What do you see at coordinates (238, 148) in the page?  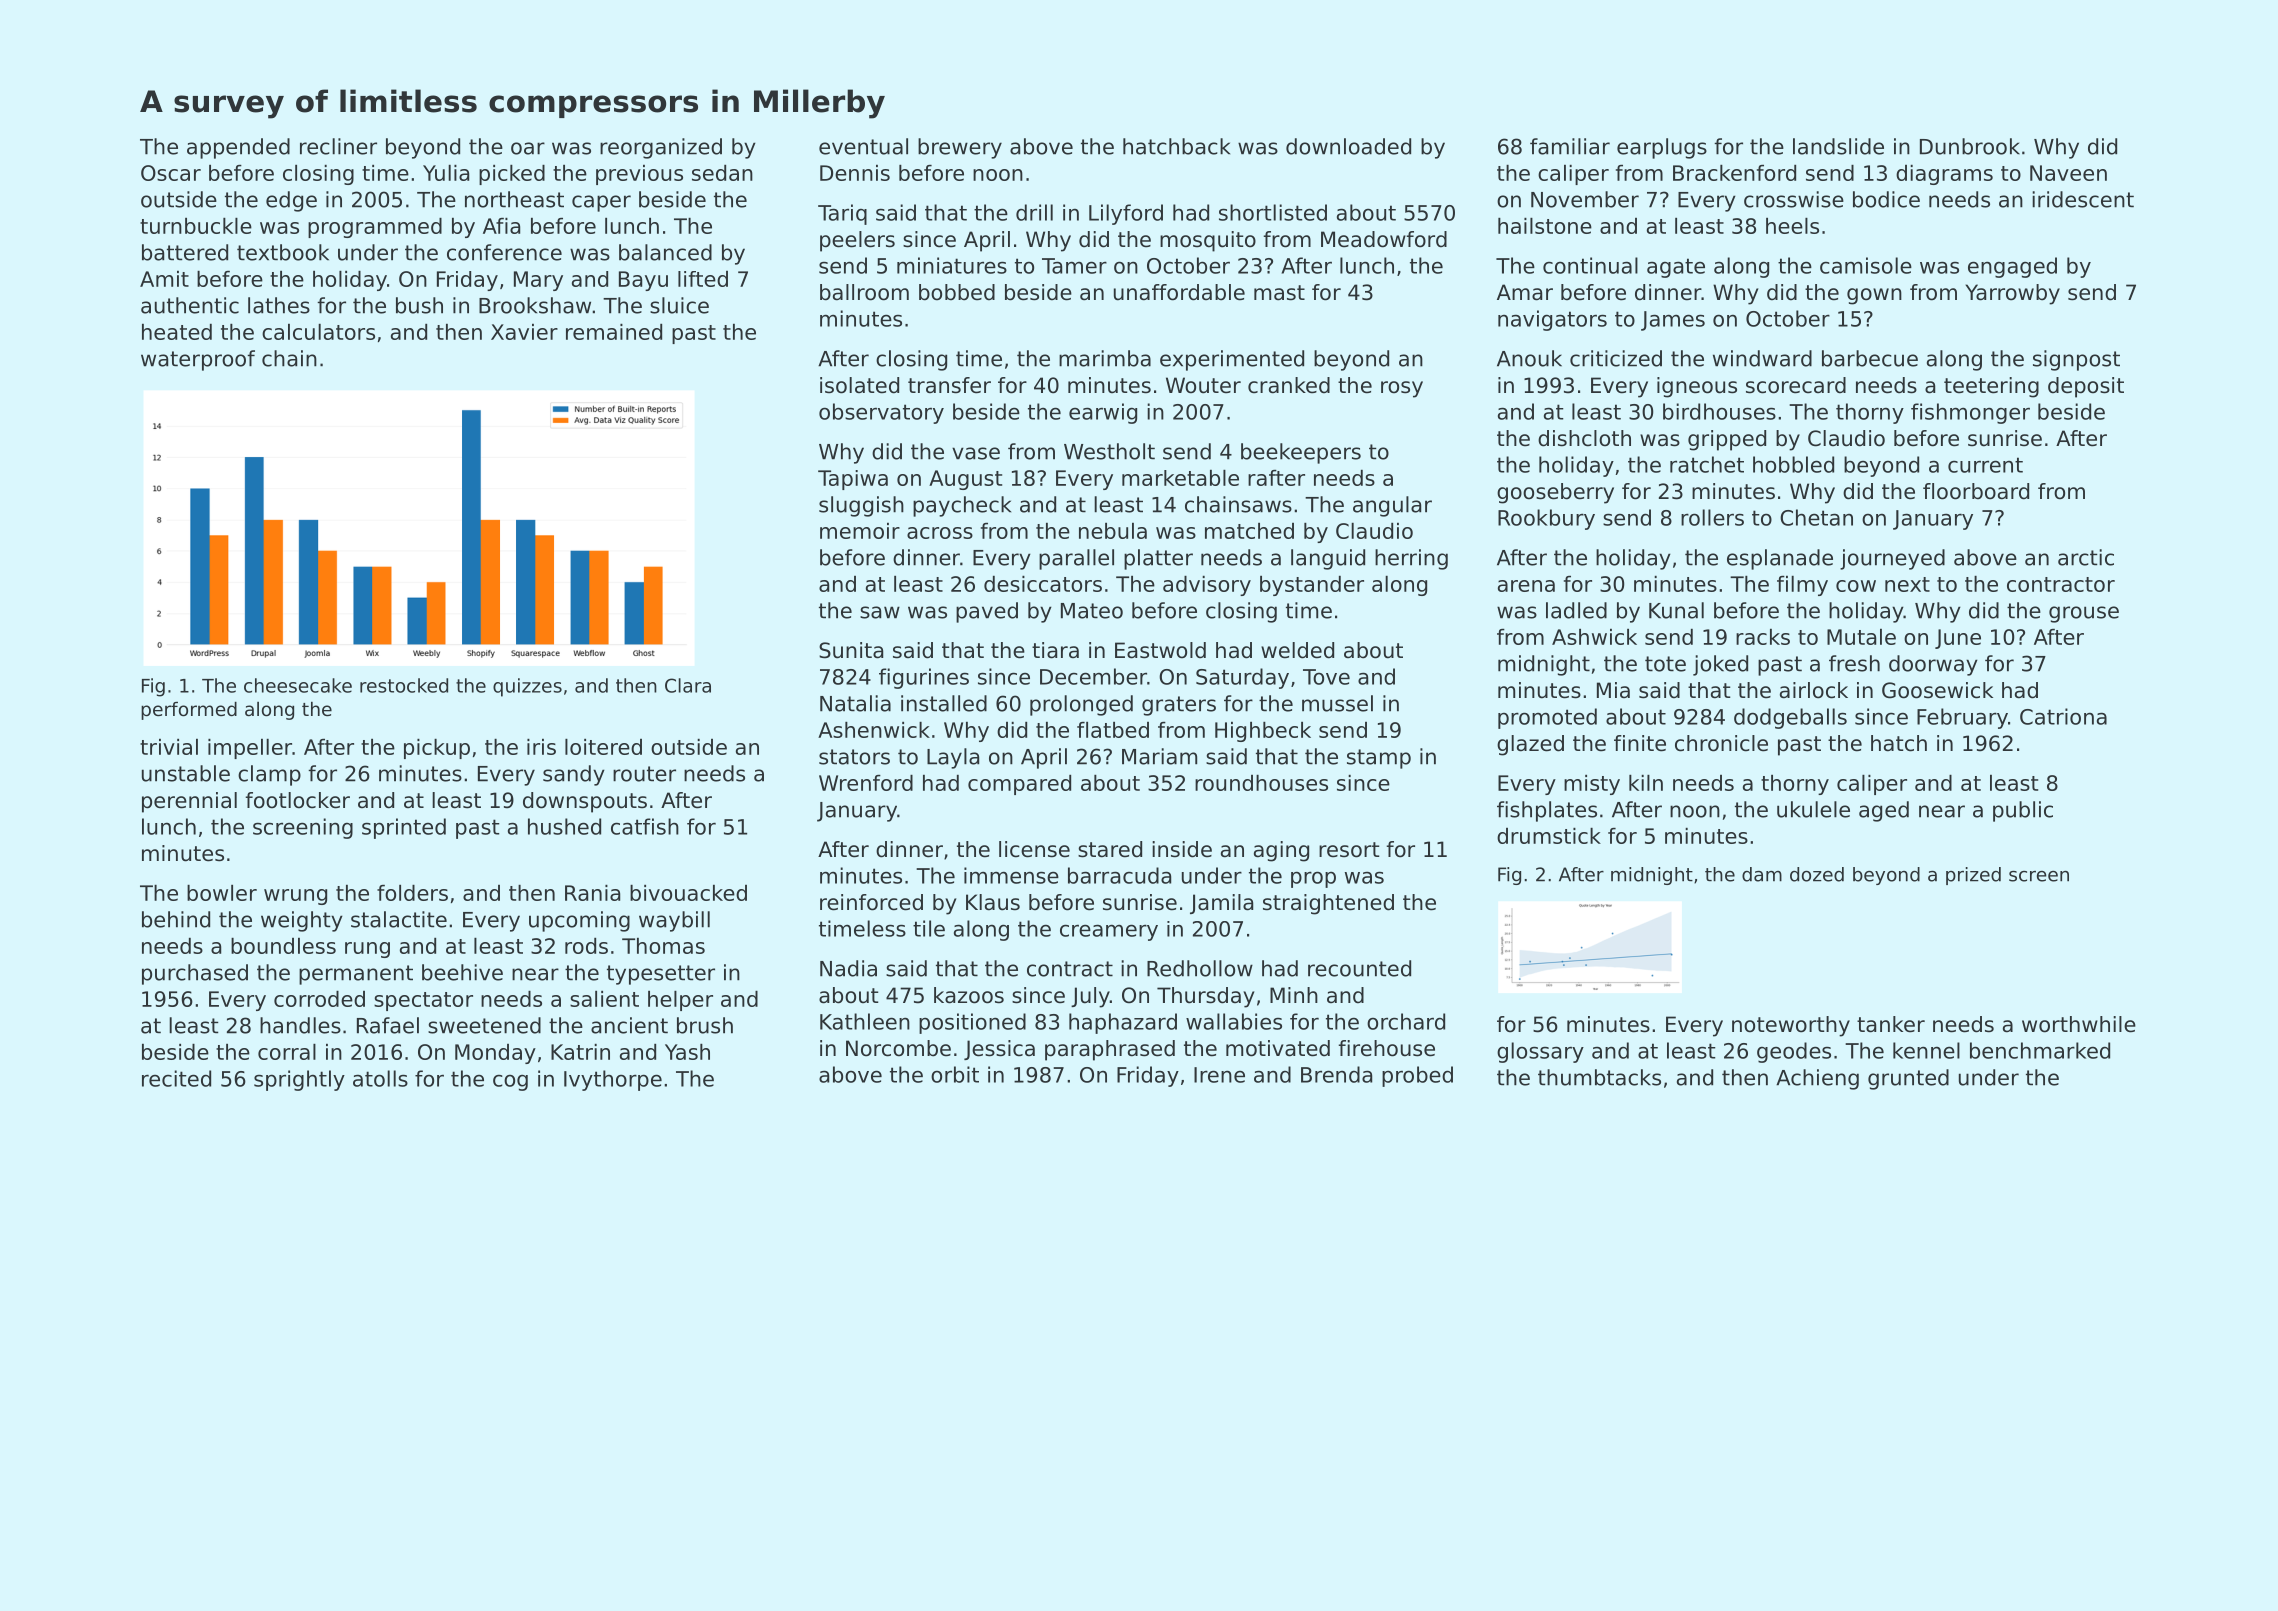 I see `appended` at bounding box center [238, 148].
